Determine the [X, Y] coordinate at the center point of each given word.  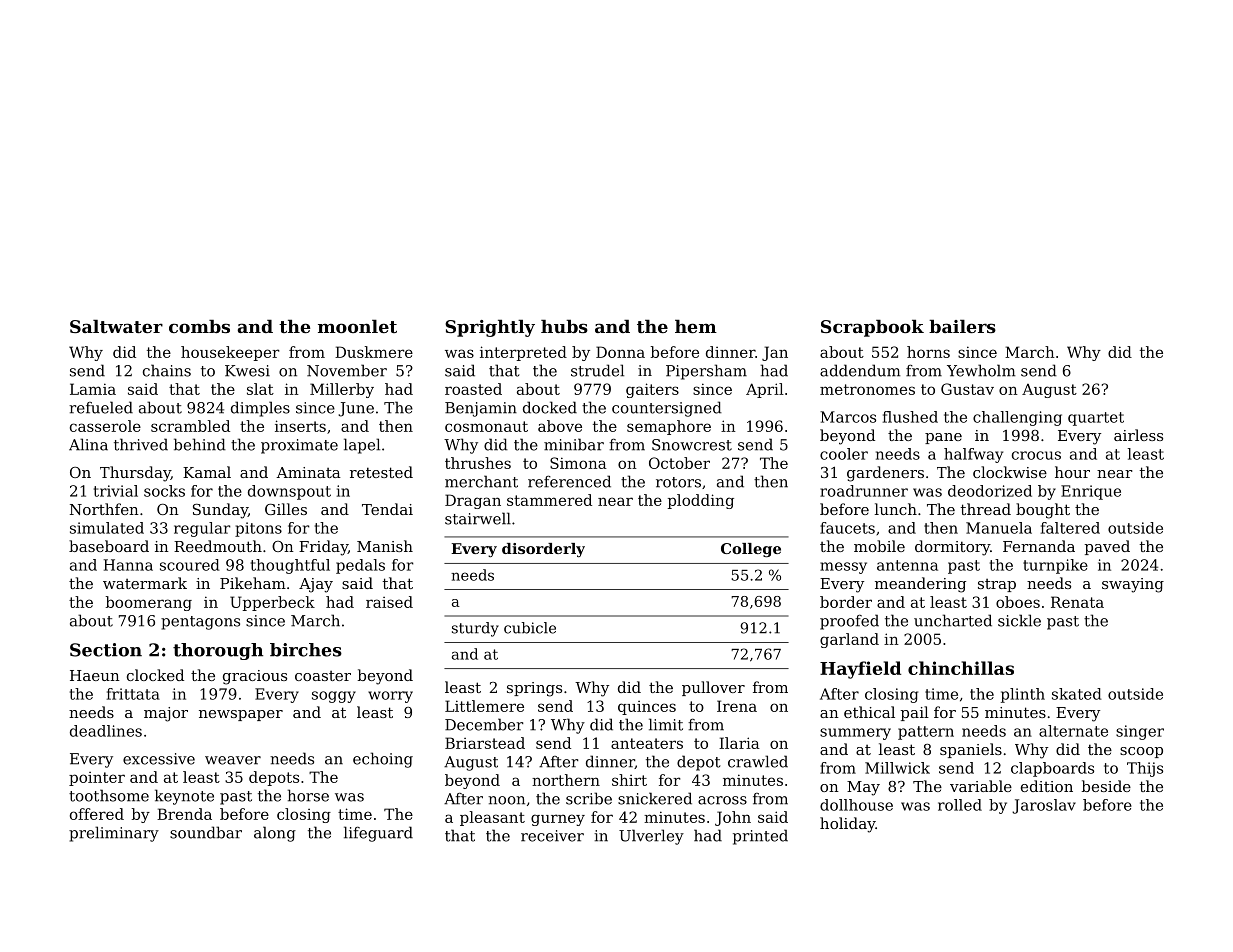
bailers [962, 326]
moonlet [357, 326]
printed [760, 837]
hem [696, 326]
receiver [552, 836]
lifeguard [378, 834]
